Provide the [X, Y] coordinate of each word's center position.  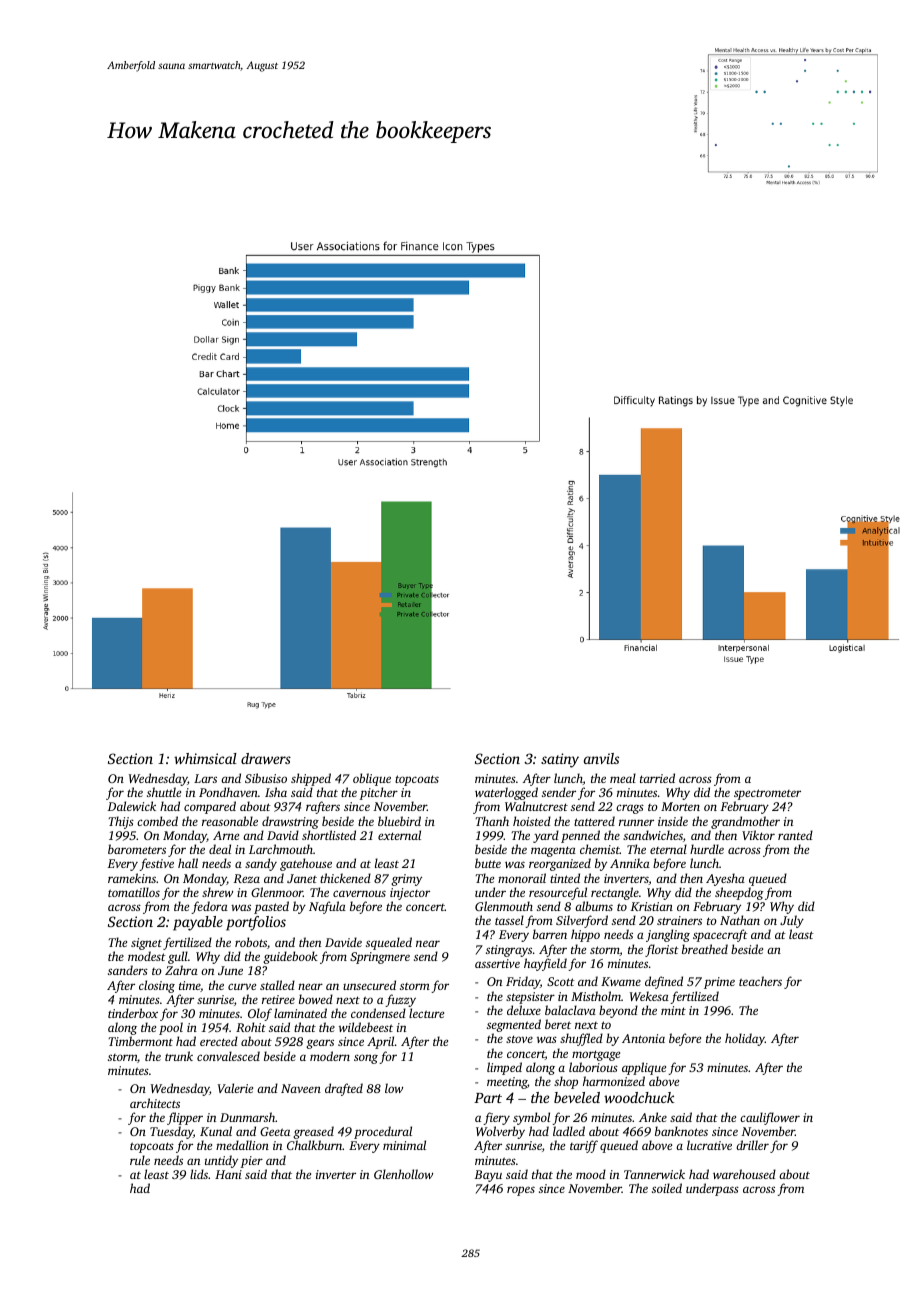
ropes [521, 1191]
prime [719, 983]
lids [199, 1174]
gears [320, 1044]
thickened [345, 878]
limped [504, 1068]
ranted [795, 835]
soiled [667, 1188]
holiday [745, 1039]
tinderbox [133, 1013]
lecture [426, 1013]
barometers [137, 849]
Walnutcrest [536, 806]
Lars [205, 778]
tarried [657, 778]
